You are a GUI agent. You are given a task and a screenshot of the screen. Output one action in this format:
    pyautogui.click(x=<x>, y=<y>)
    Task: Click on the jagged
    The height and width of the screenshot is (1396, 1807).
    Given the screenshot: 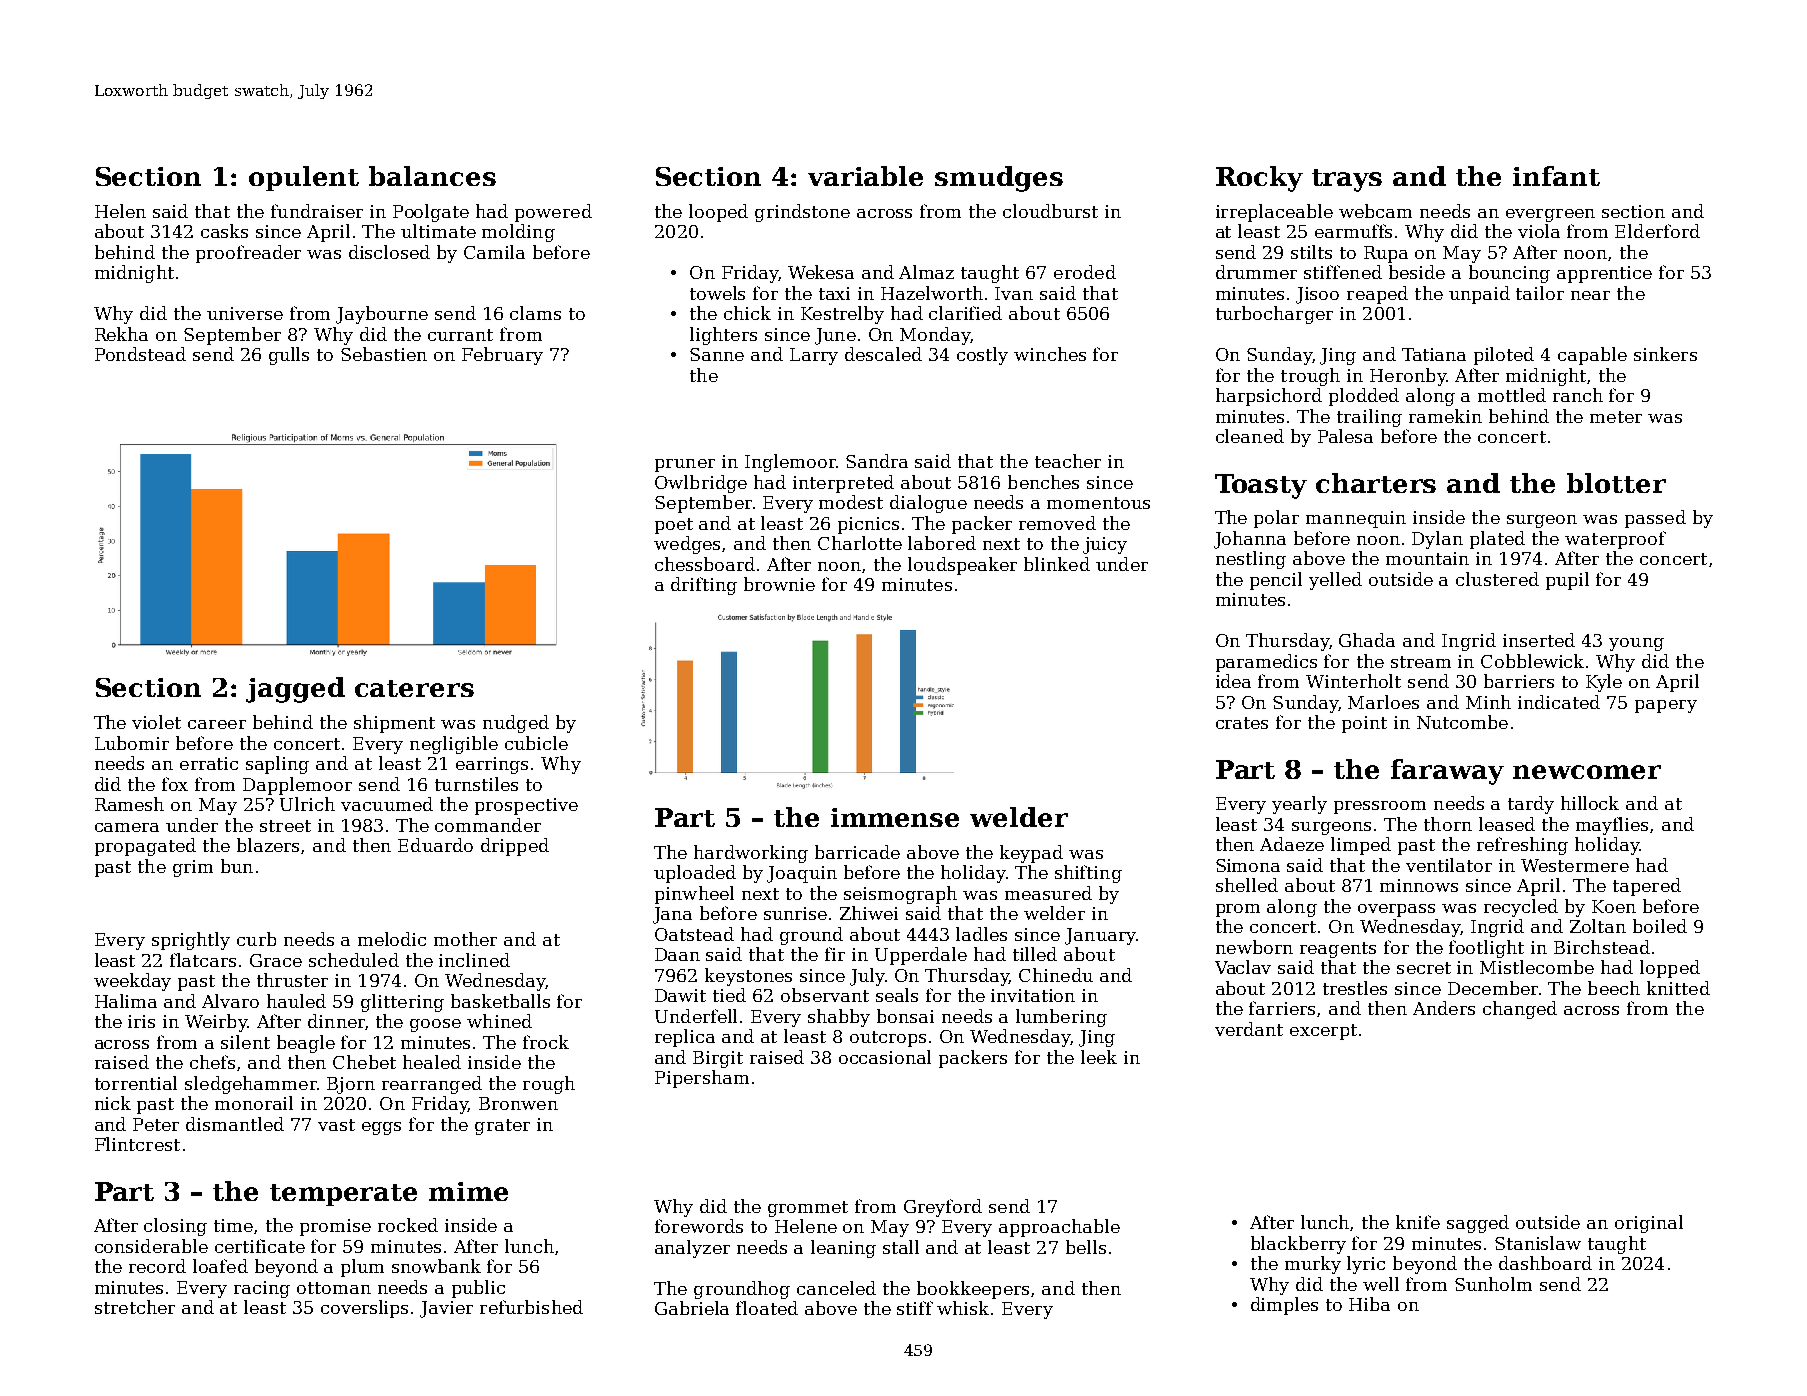 What is the action you would take?
    pyautogui.click(x=295, y=690)
